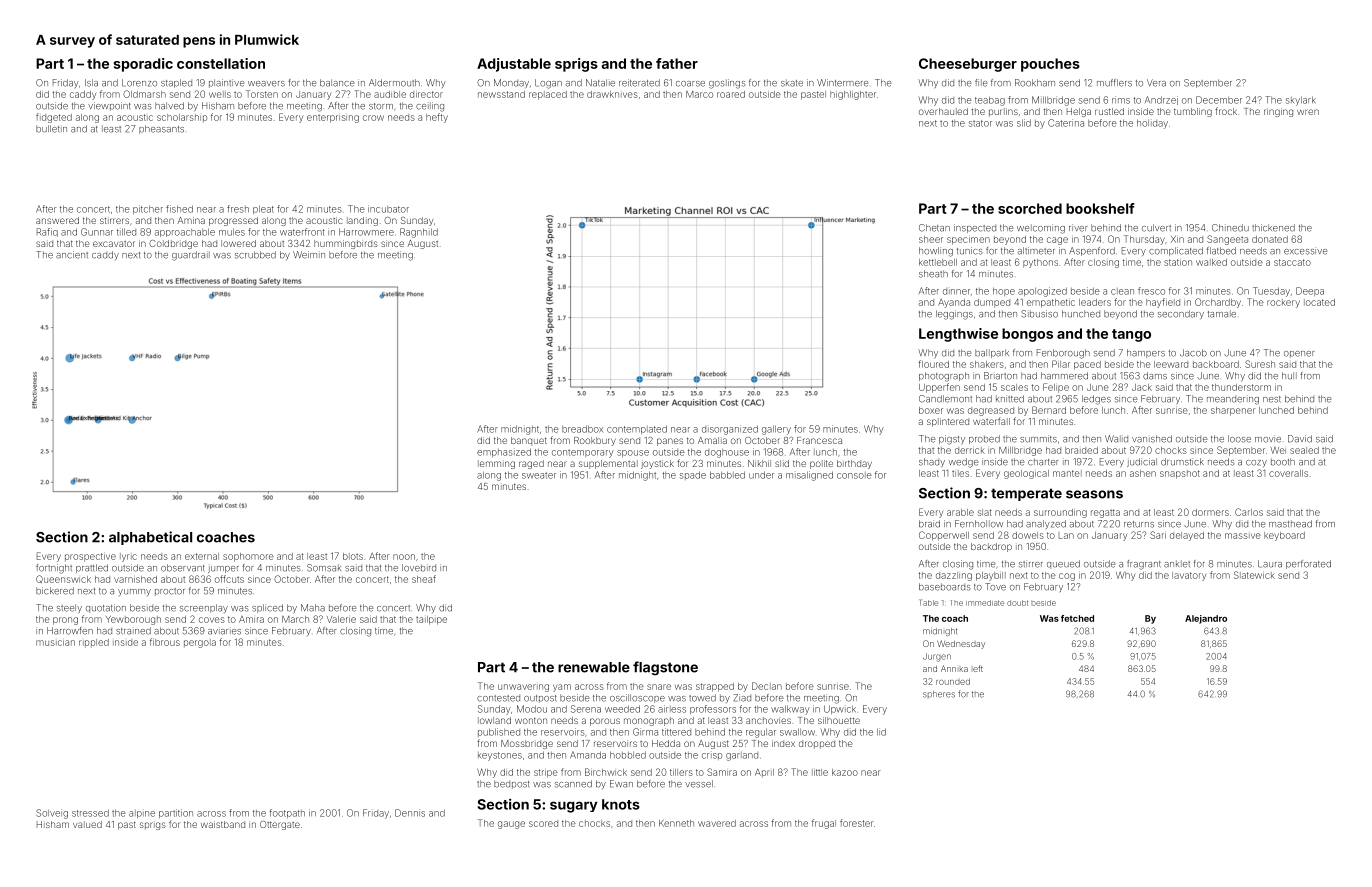  What do you see at coordinates (1067, 577) in the screenshot?
I see `cog` at bounding box center [1067, 577].
